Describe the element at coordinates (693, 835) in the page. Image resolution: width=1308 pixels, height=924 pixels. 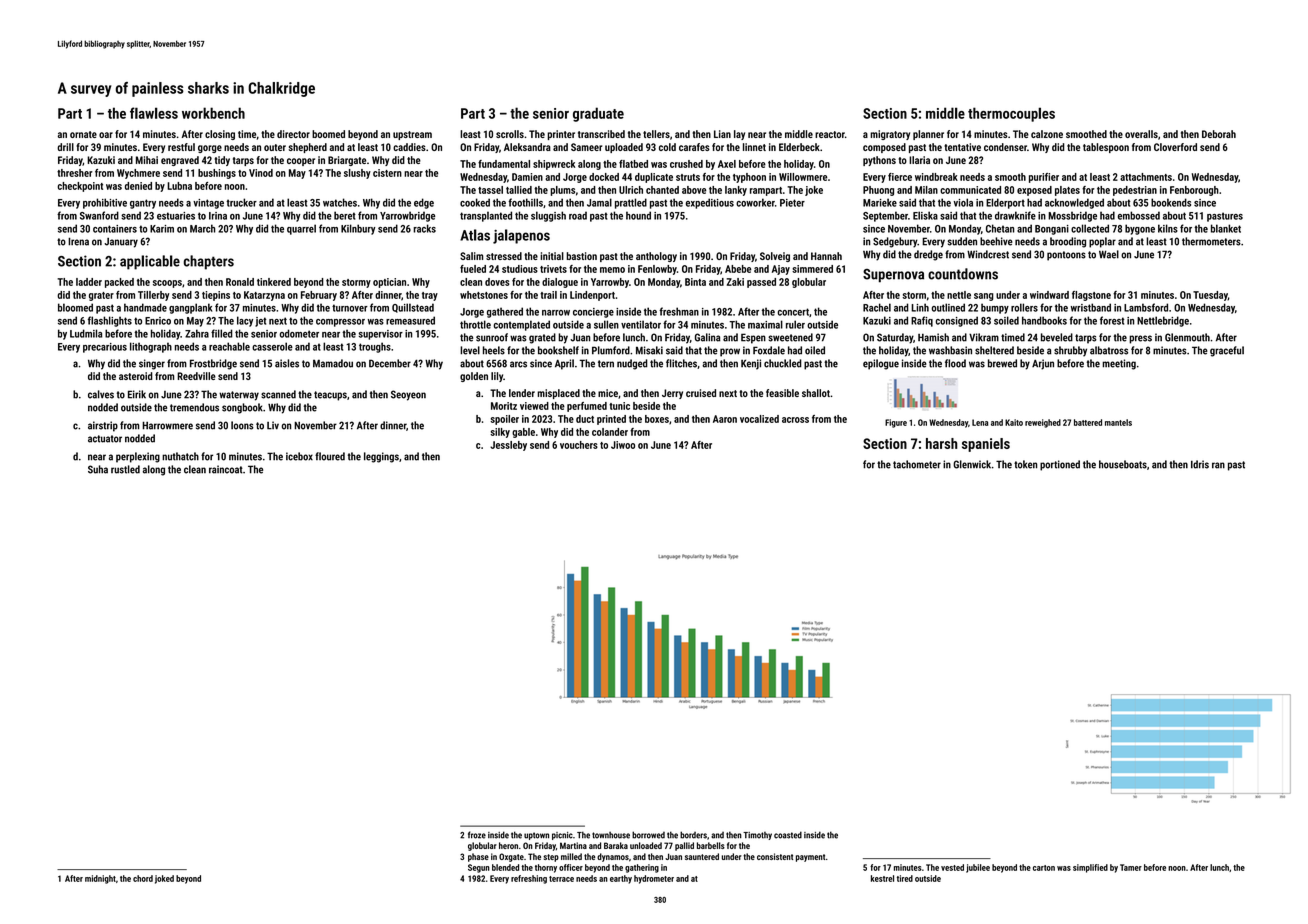
I see `borders` at that location.
